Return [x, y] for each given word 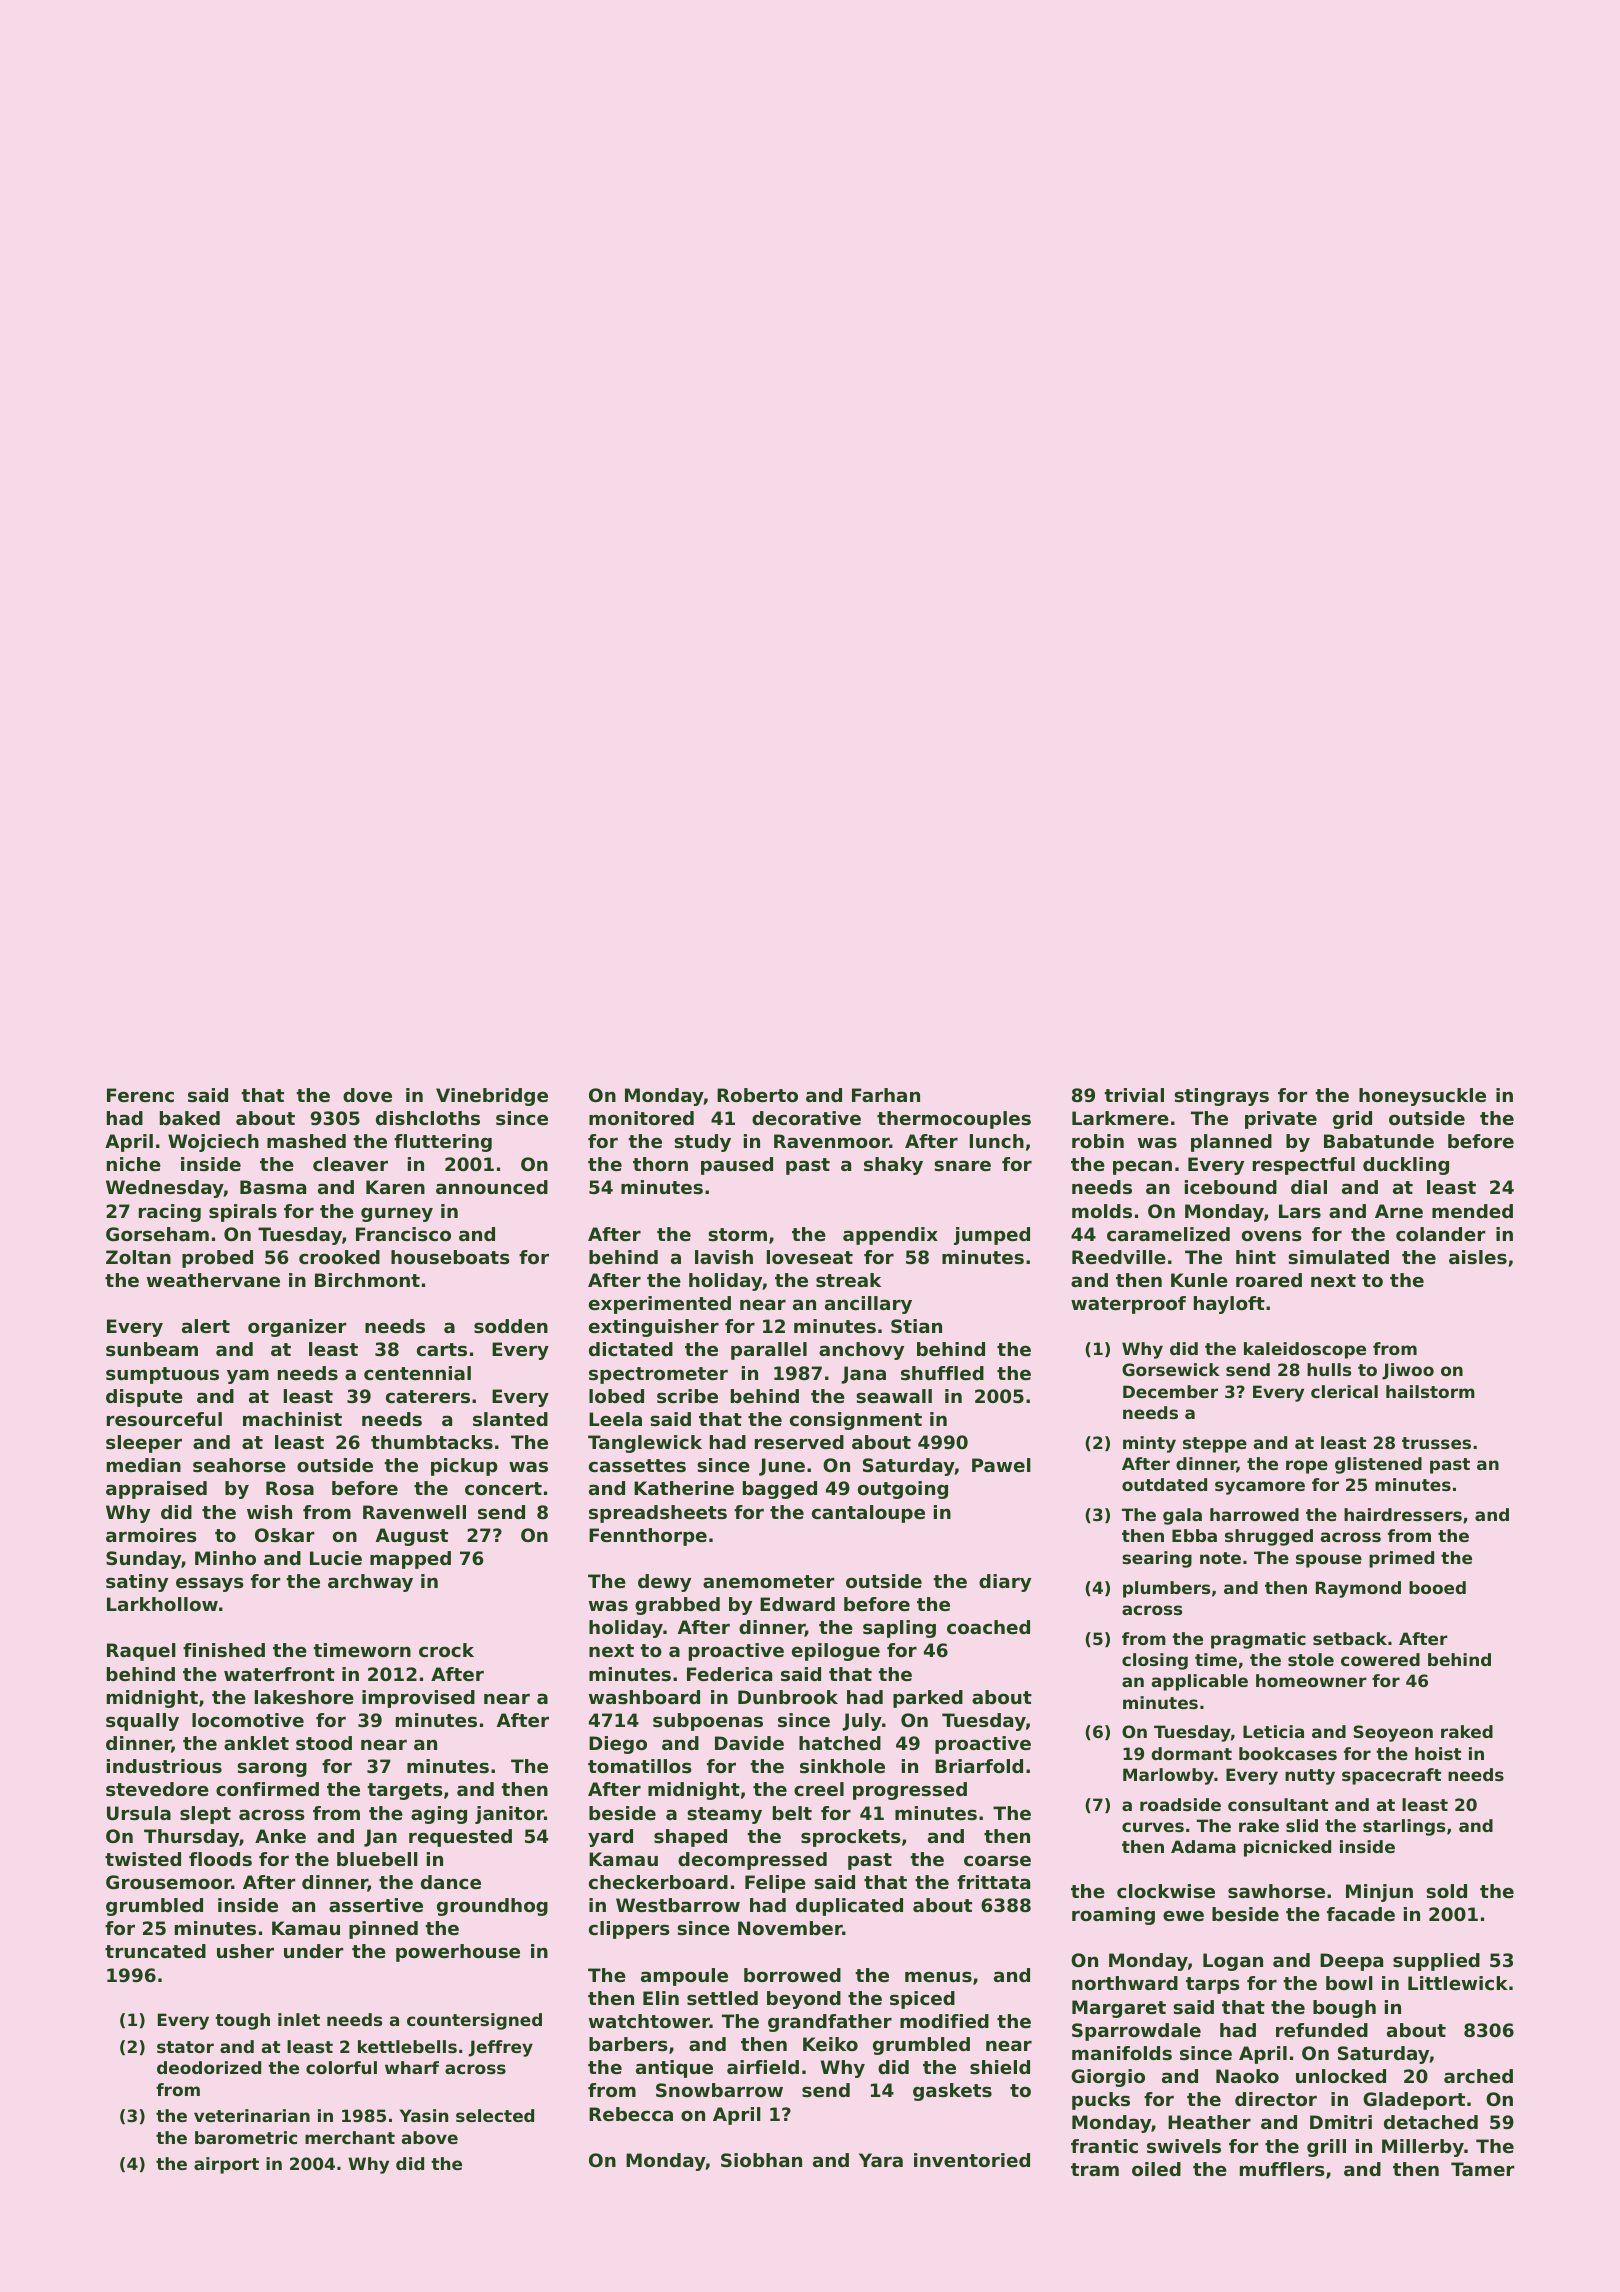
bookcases [1288, 1753]
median [144, 1465]
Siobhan [761, 2160]
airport [226, 2165]
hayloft [1229, 1305]
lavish [724, 1257]
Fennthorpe [648, 1537]
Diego [618, 1745]
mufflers [1282, 2169]
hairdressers [1403, 1514]
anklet [256, 1743]
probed [217, 1259]
